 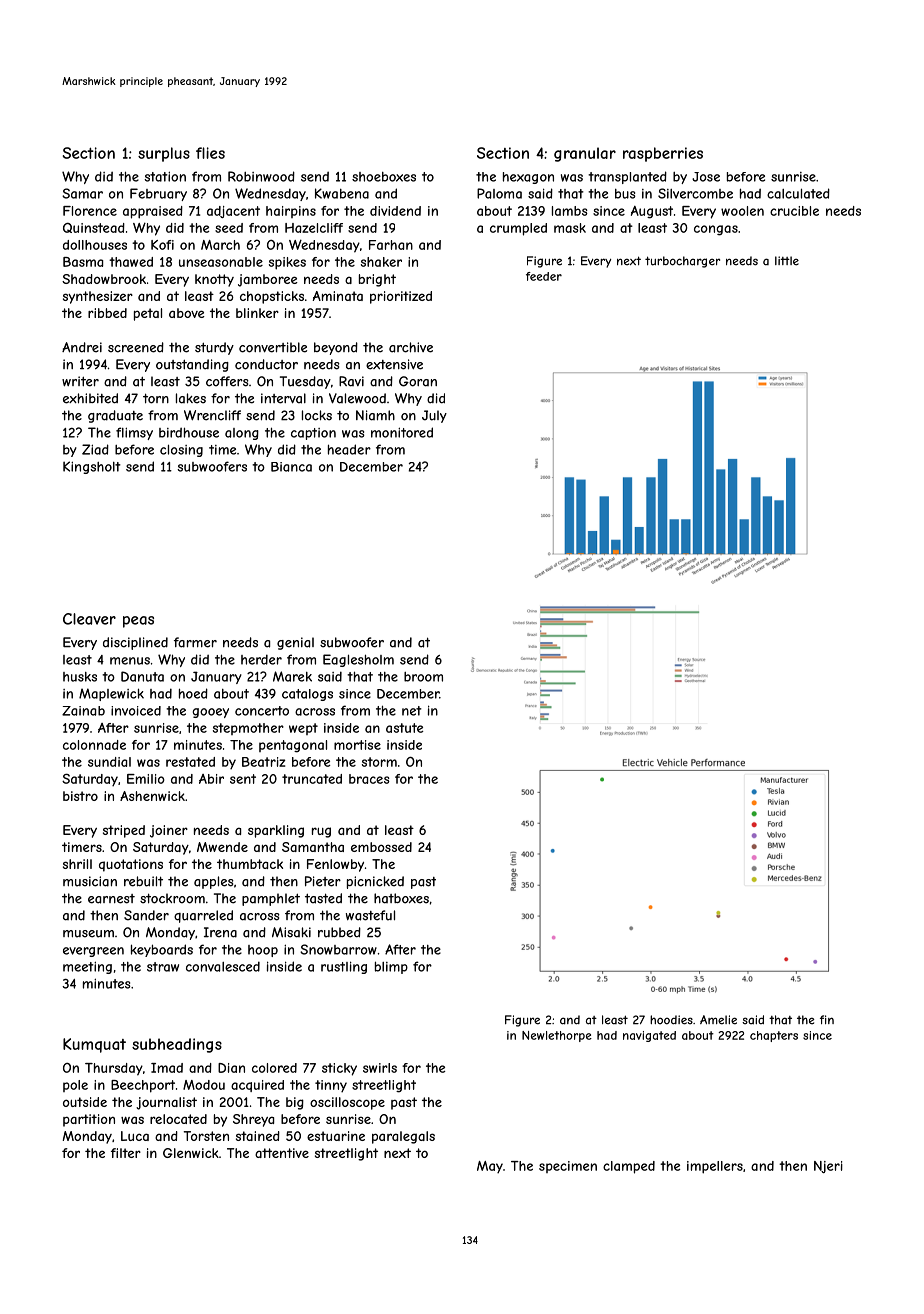 I want to click on shaker, so click(x=381, y=262).
